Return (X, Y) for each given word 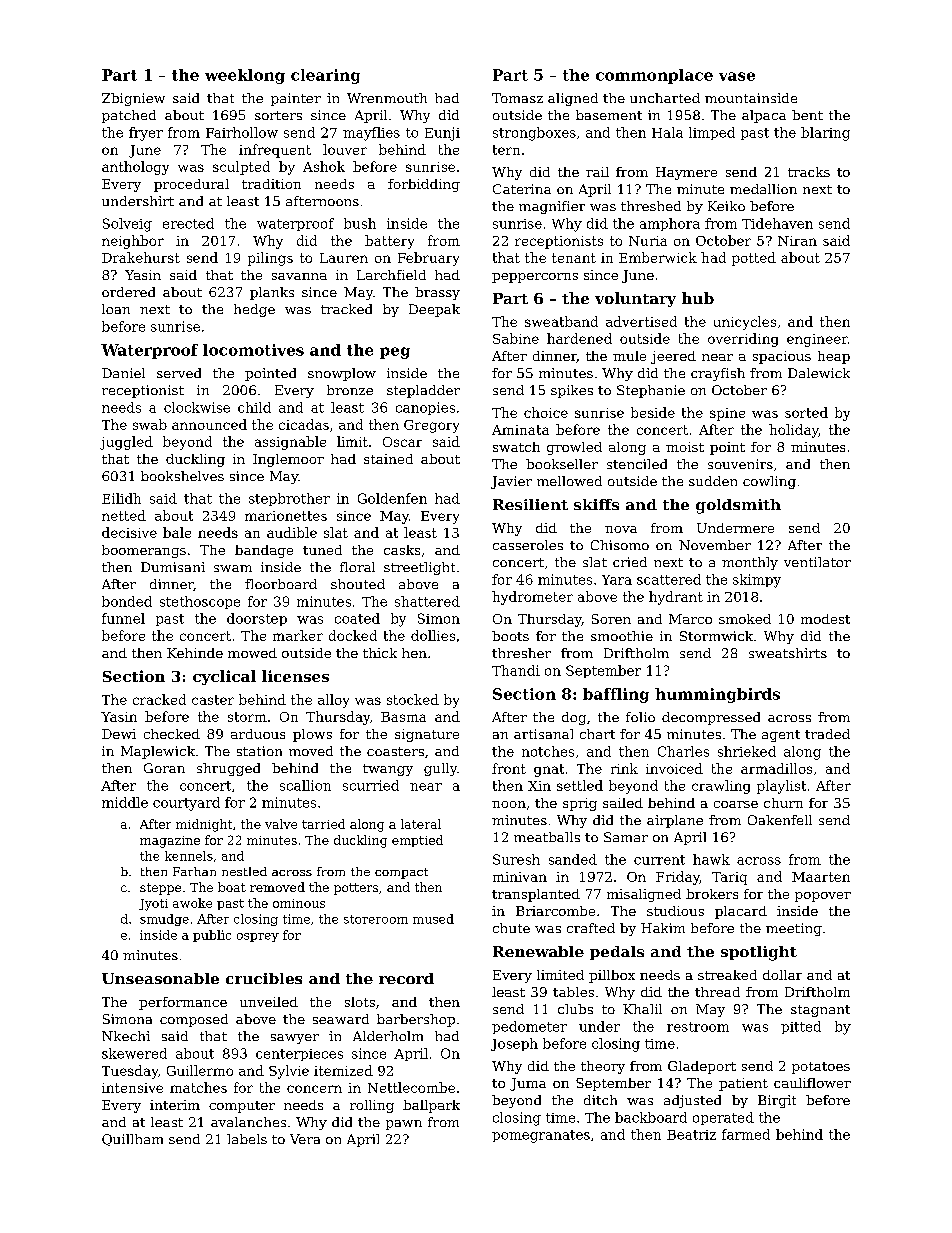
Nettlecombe (411, 1087)
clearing (325, 76)
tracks (809, 172)
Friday (678, 878)
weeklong (245, 76)
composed (194, 1020)
